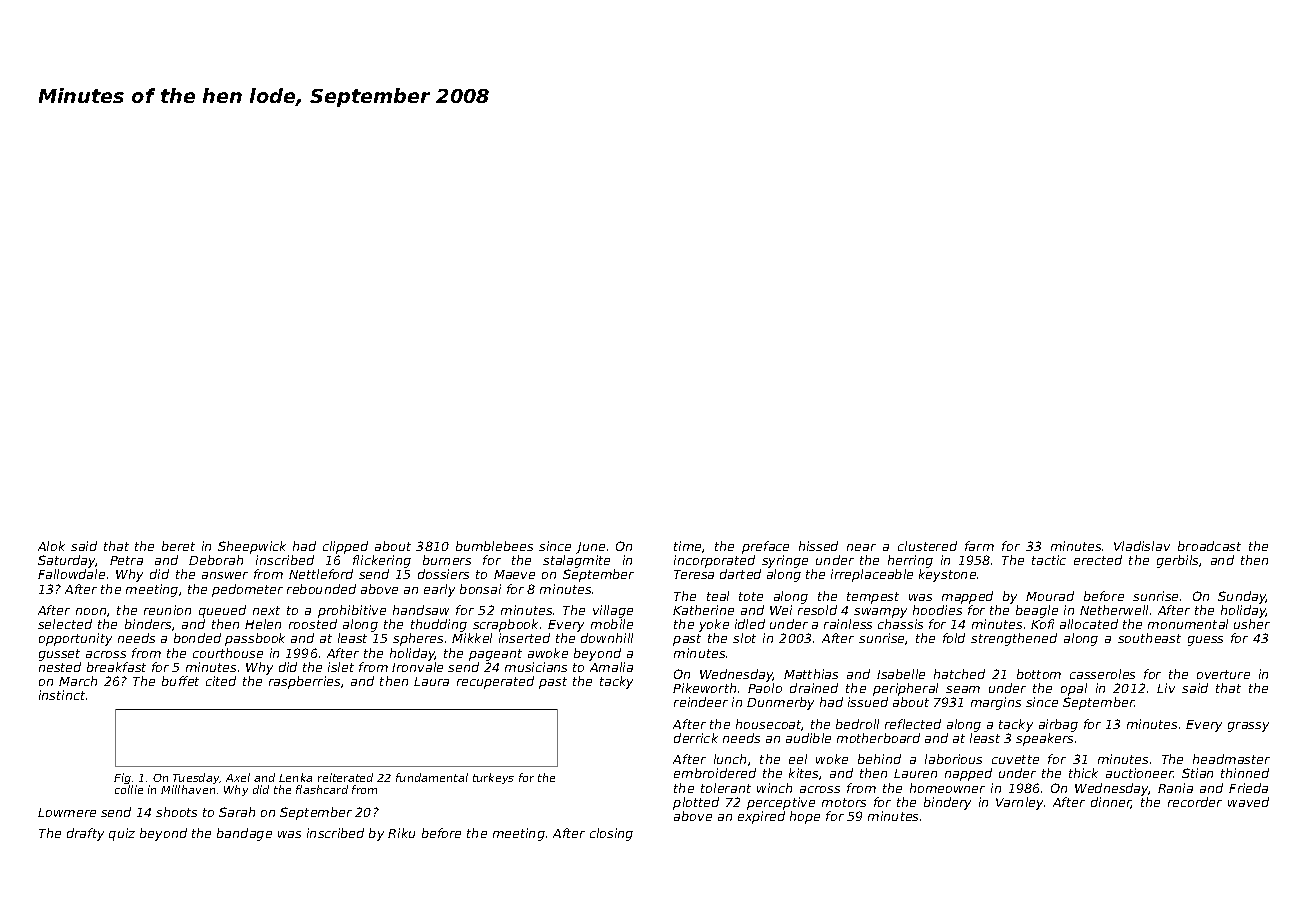 The height and width of the document is (924, 1308). I want to click on flashcard, so click(322, 789).
